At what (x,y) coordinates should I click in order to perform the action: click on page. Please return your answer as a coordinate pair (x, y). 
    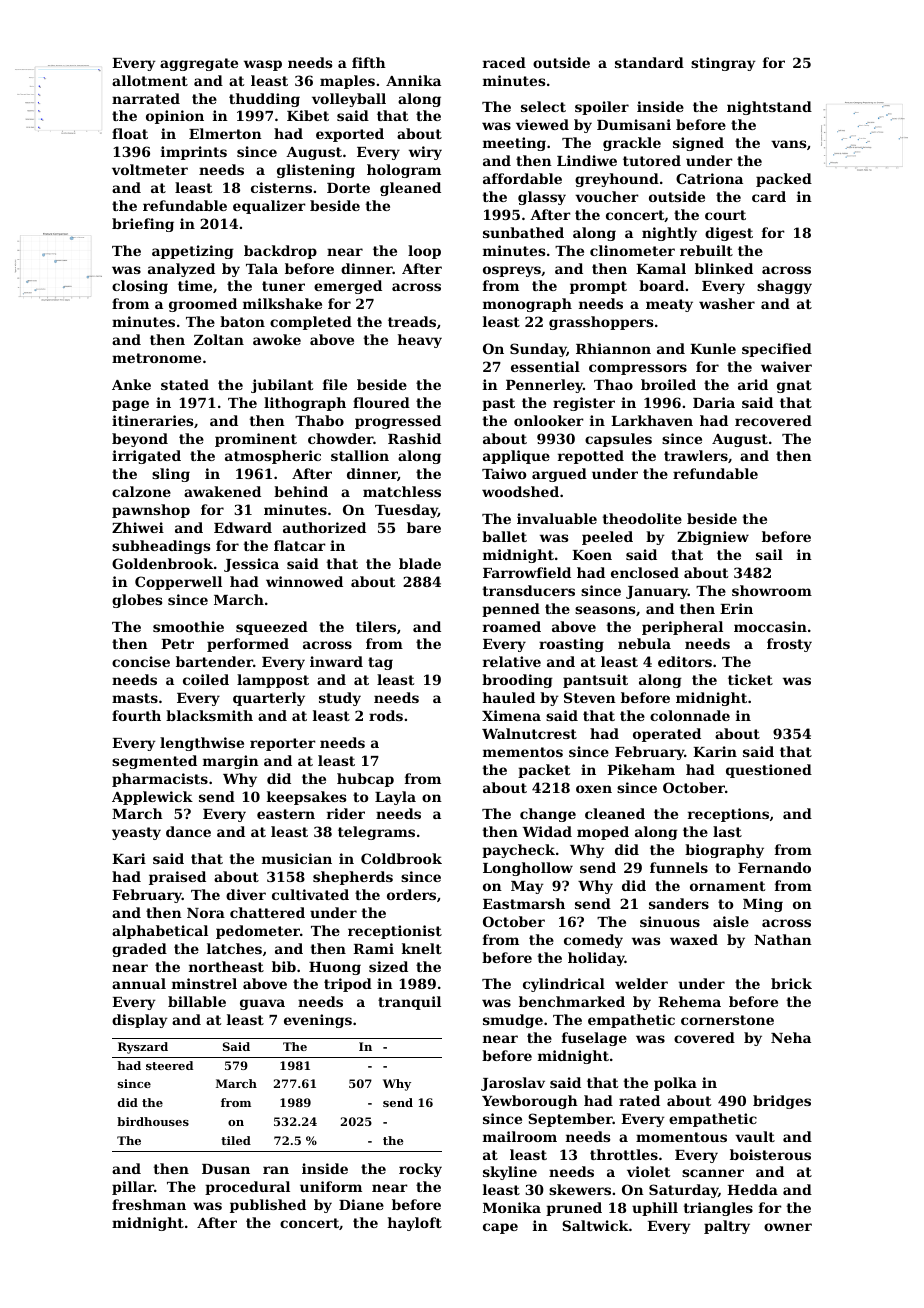
    Looking at the image, I should click on (130, 405).
